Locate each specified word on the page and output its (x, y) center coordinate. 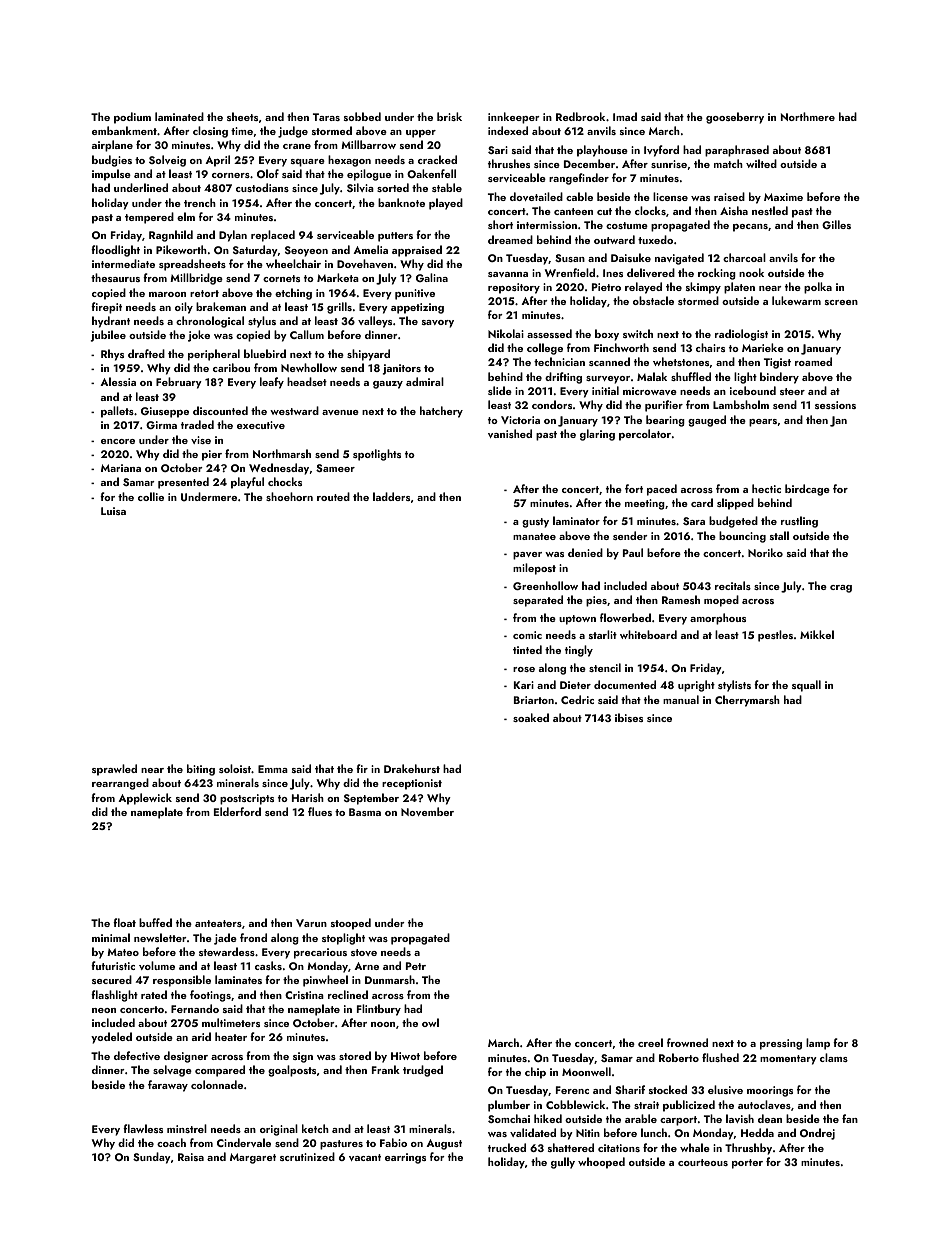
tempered (149, 218)
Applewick (145, 799)
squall (806, 686)
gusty (535, 523)
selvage (172, 1071)
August (444, 1144)
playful (247, 483)
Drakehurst (412, 768)
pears (763, 423)
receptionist (412, 784)
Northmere (808, 116)
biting (201, 770)
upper (421, 134)
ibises (629, 717)
